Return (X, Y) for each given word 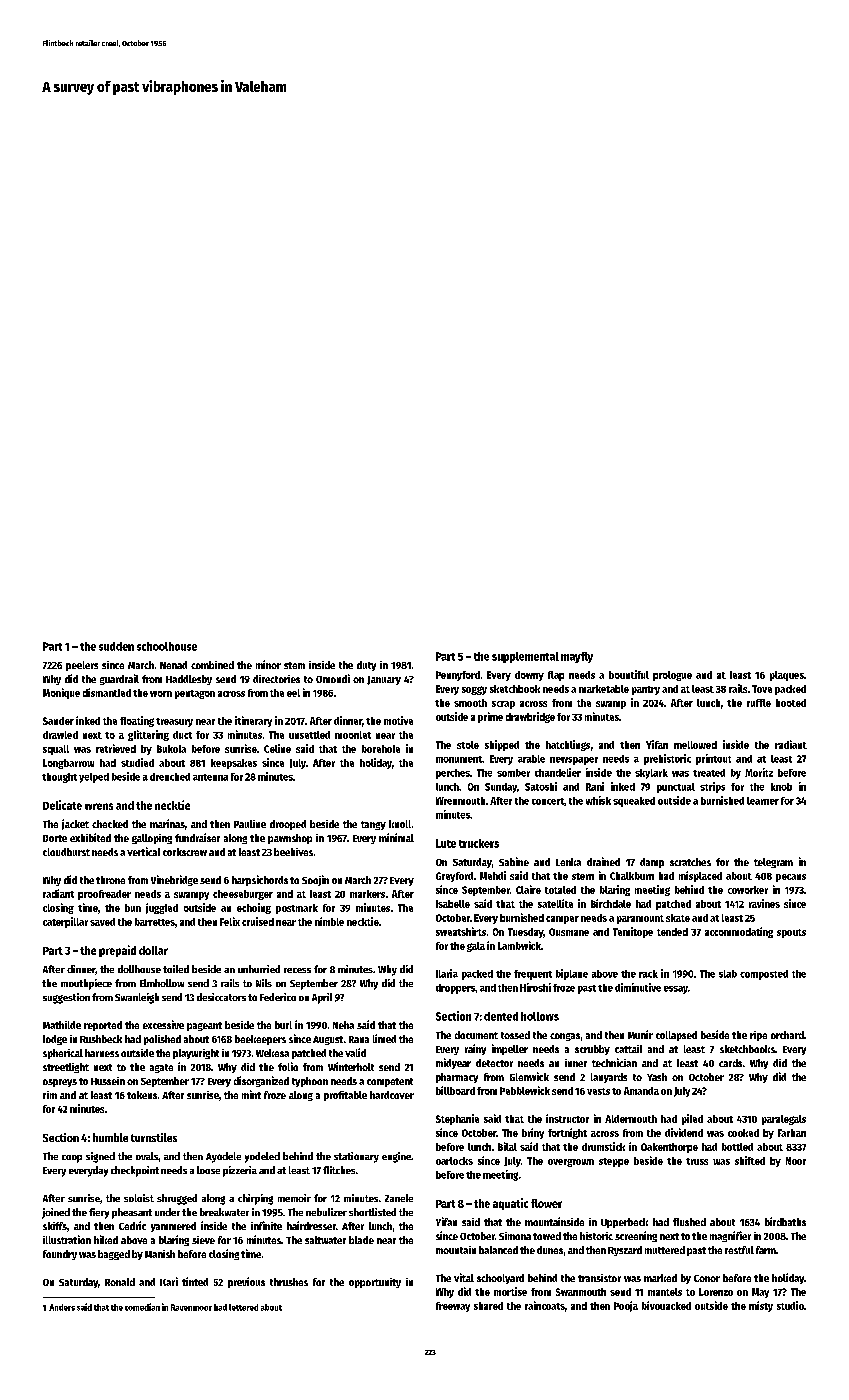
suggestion (66, 998)
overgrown (571, 1163)
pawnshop (290, 839)
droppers (455, 989)
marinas (167, 823)
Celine (277, 748)
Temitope (633, 932)
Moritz (759, 772)
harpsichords (260, 880)
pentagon (195, 694)
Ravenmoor (191, 1307)
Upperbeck (624, 1223)
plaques (787, 676)
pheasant (132, 1213)
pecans (791, 878)
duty (366, 666)
